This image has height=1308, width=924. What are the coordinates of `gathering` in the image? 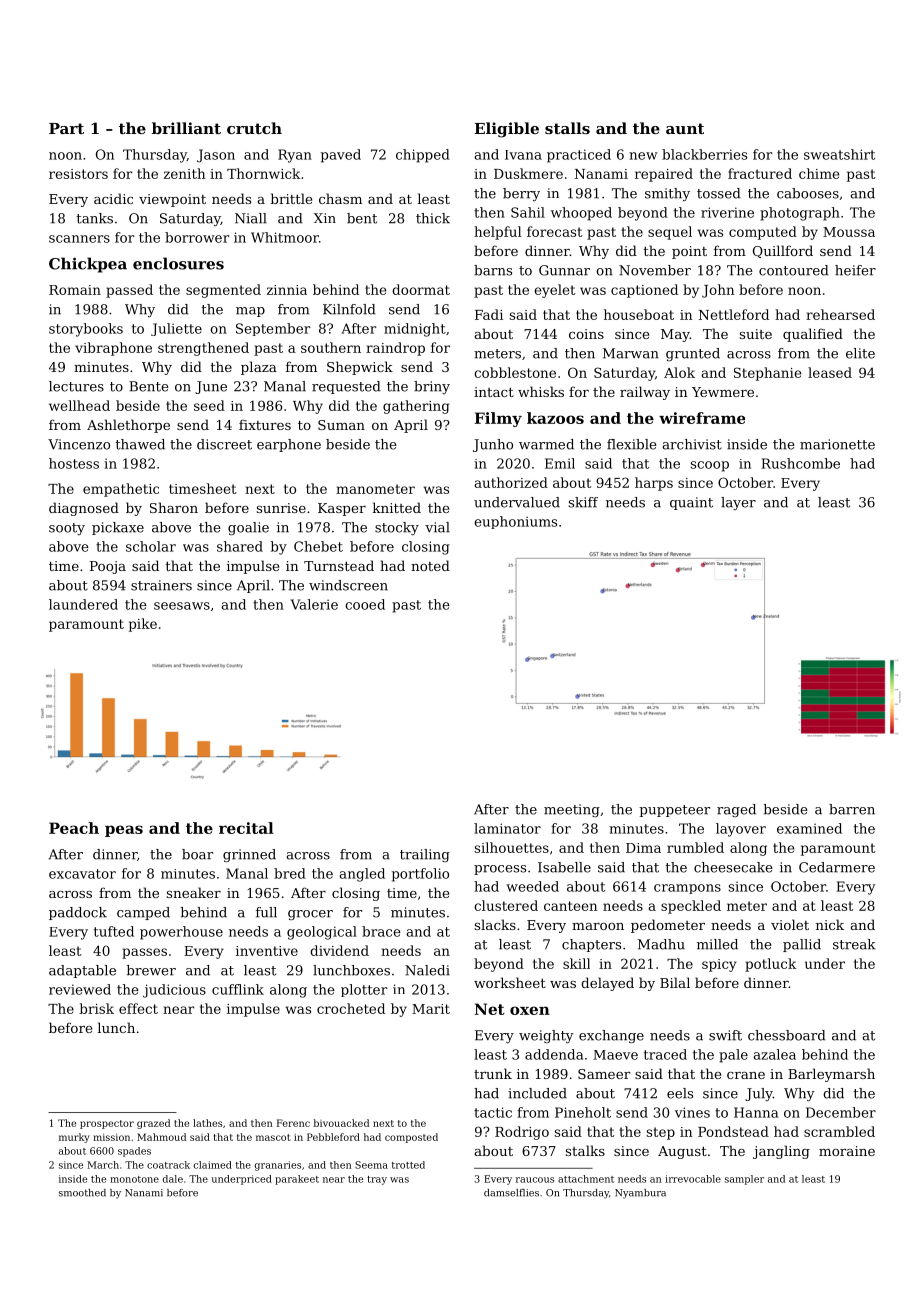 It's located at (416, 407).
